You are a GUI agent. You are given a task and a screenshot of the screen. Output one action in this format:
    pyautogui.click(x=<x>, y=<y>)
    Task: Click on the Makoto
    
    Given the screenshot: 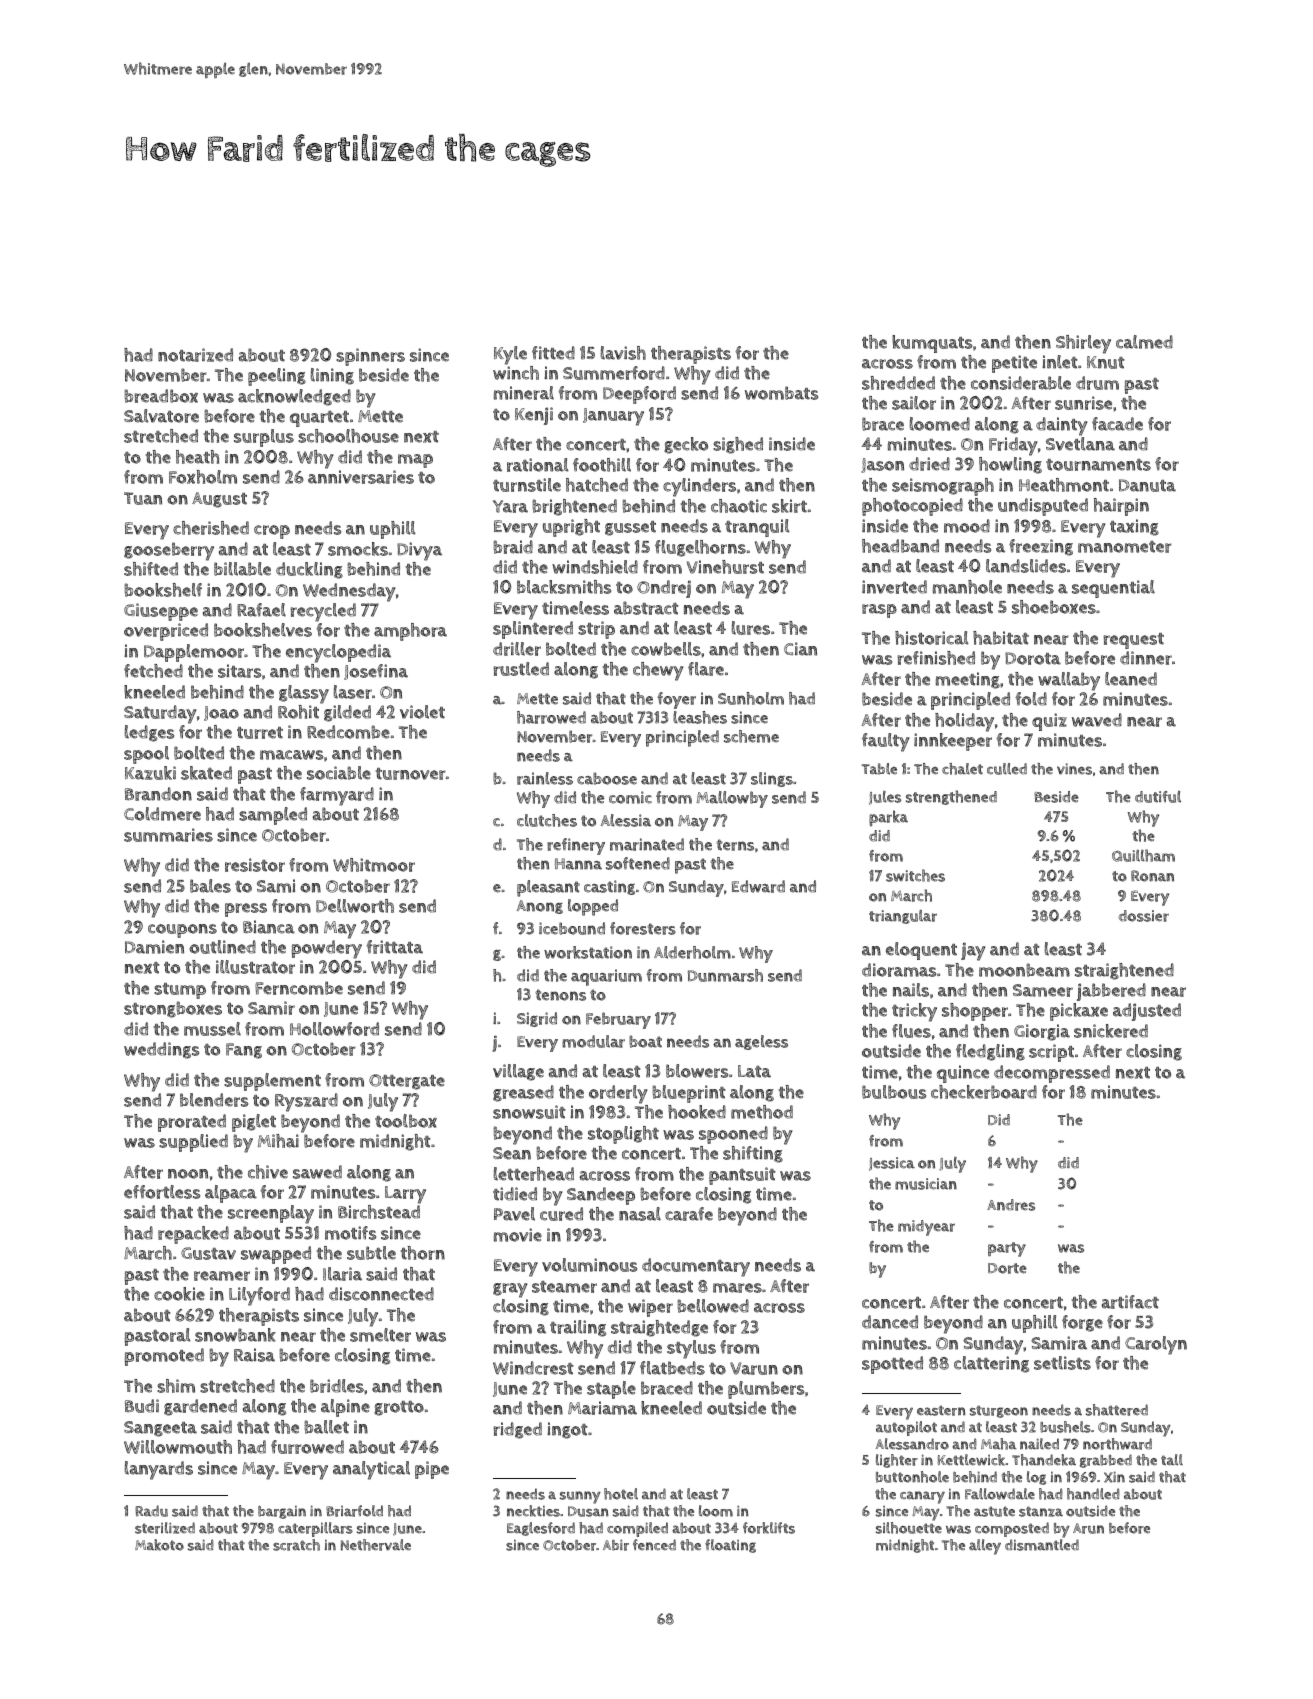 What is the action you would take?
    pyautogui.click(x=159, y=1545)
